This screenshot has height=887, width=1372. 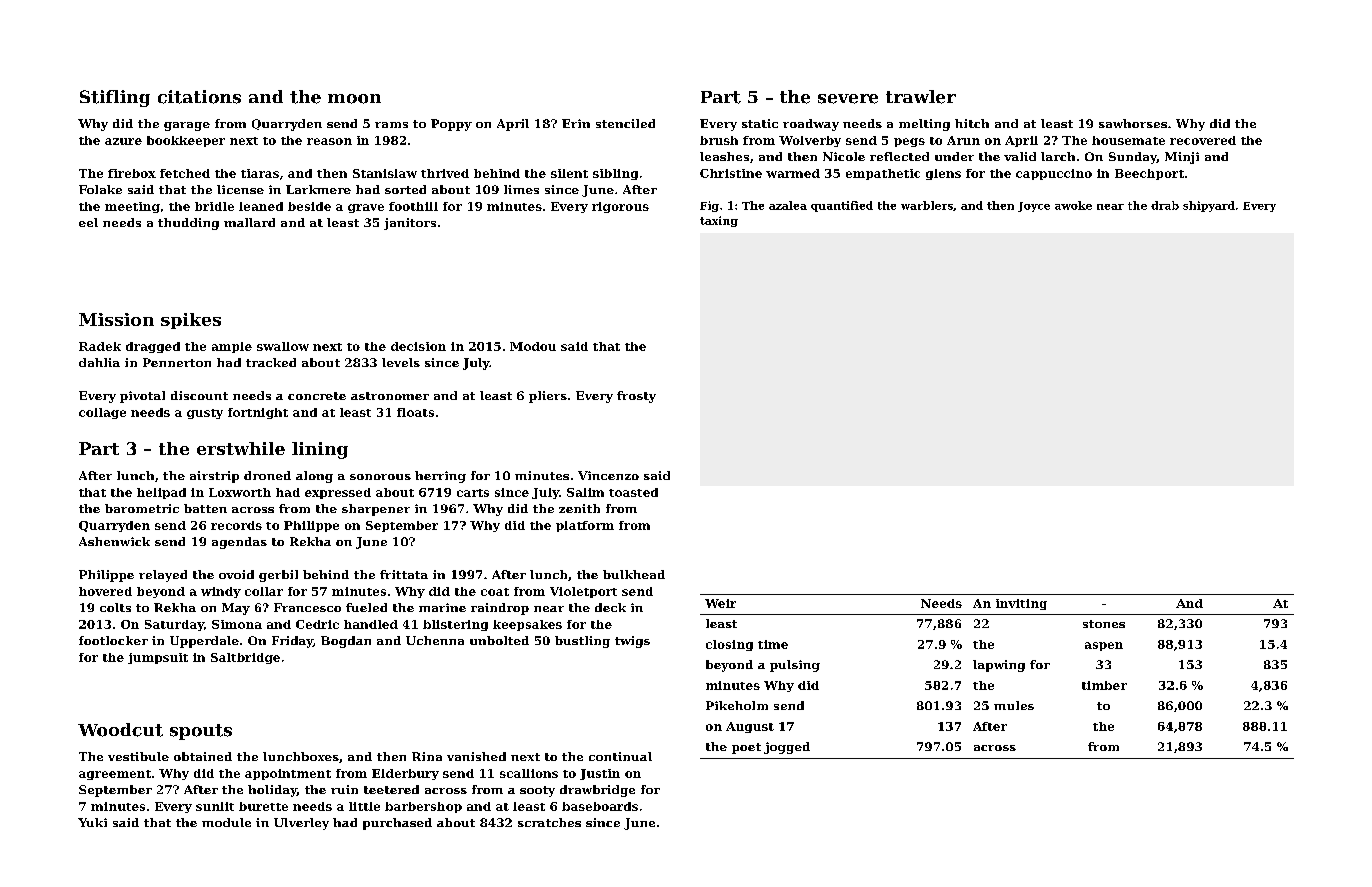 What do you see at coordinates (329, 141) in the screenshot?
I see `reason` at bounding box center [329, 141].
